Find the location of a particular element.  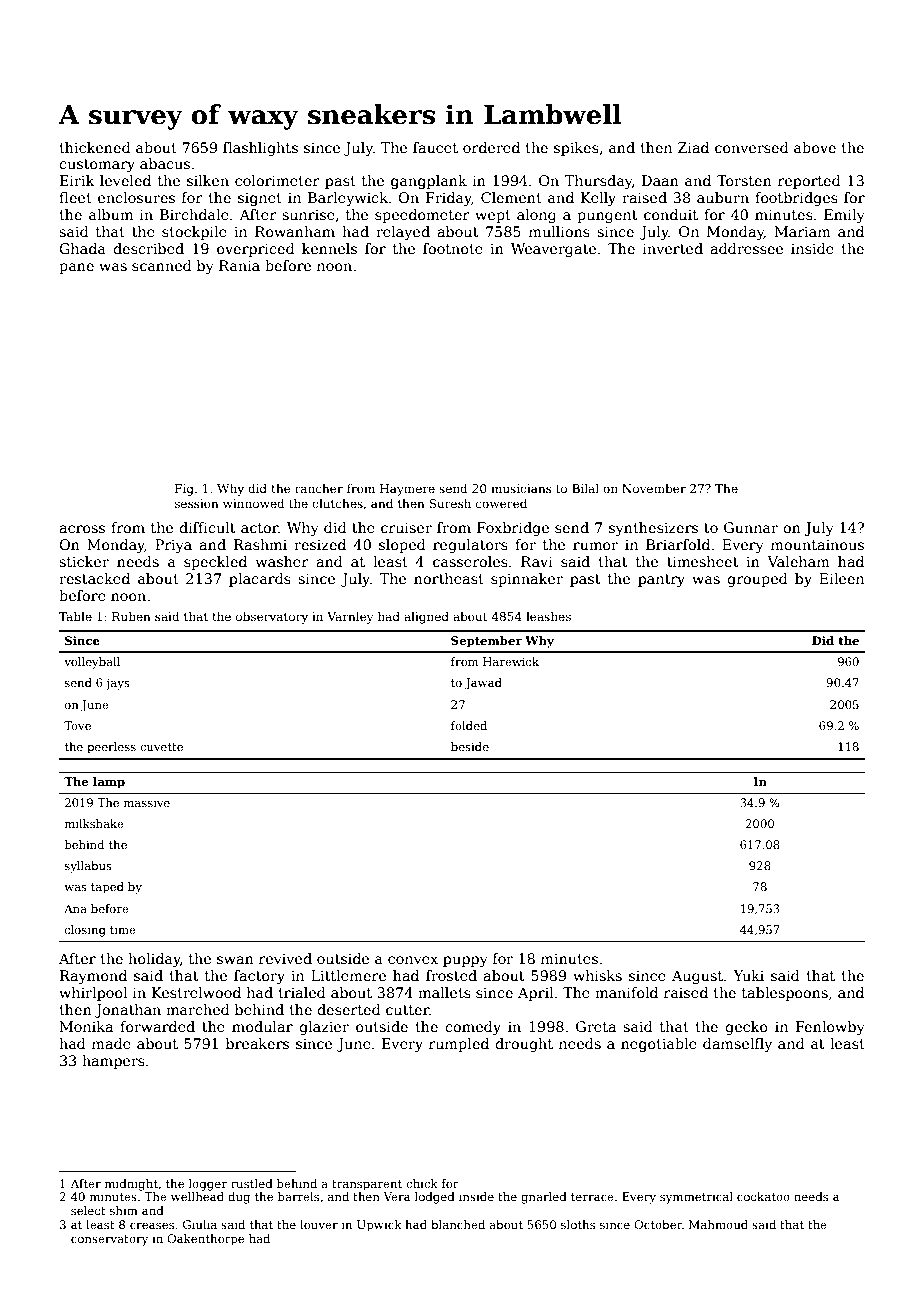

beside is located at coordinates (470, 746).
